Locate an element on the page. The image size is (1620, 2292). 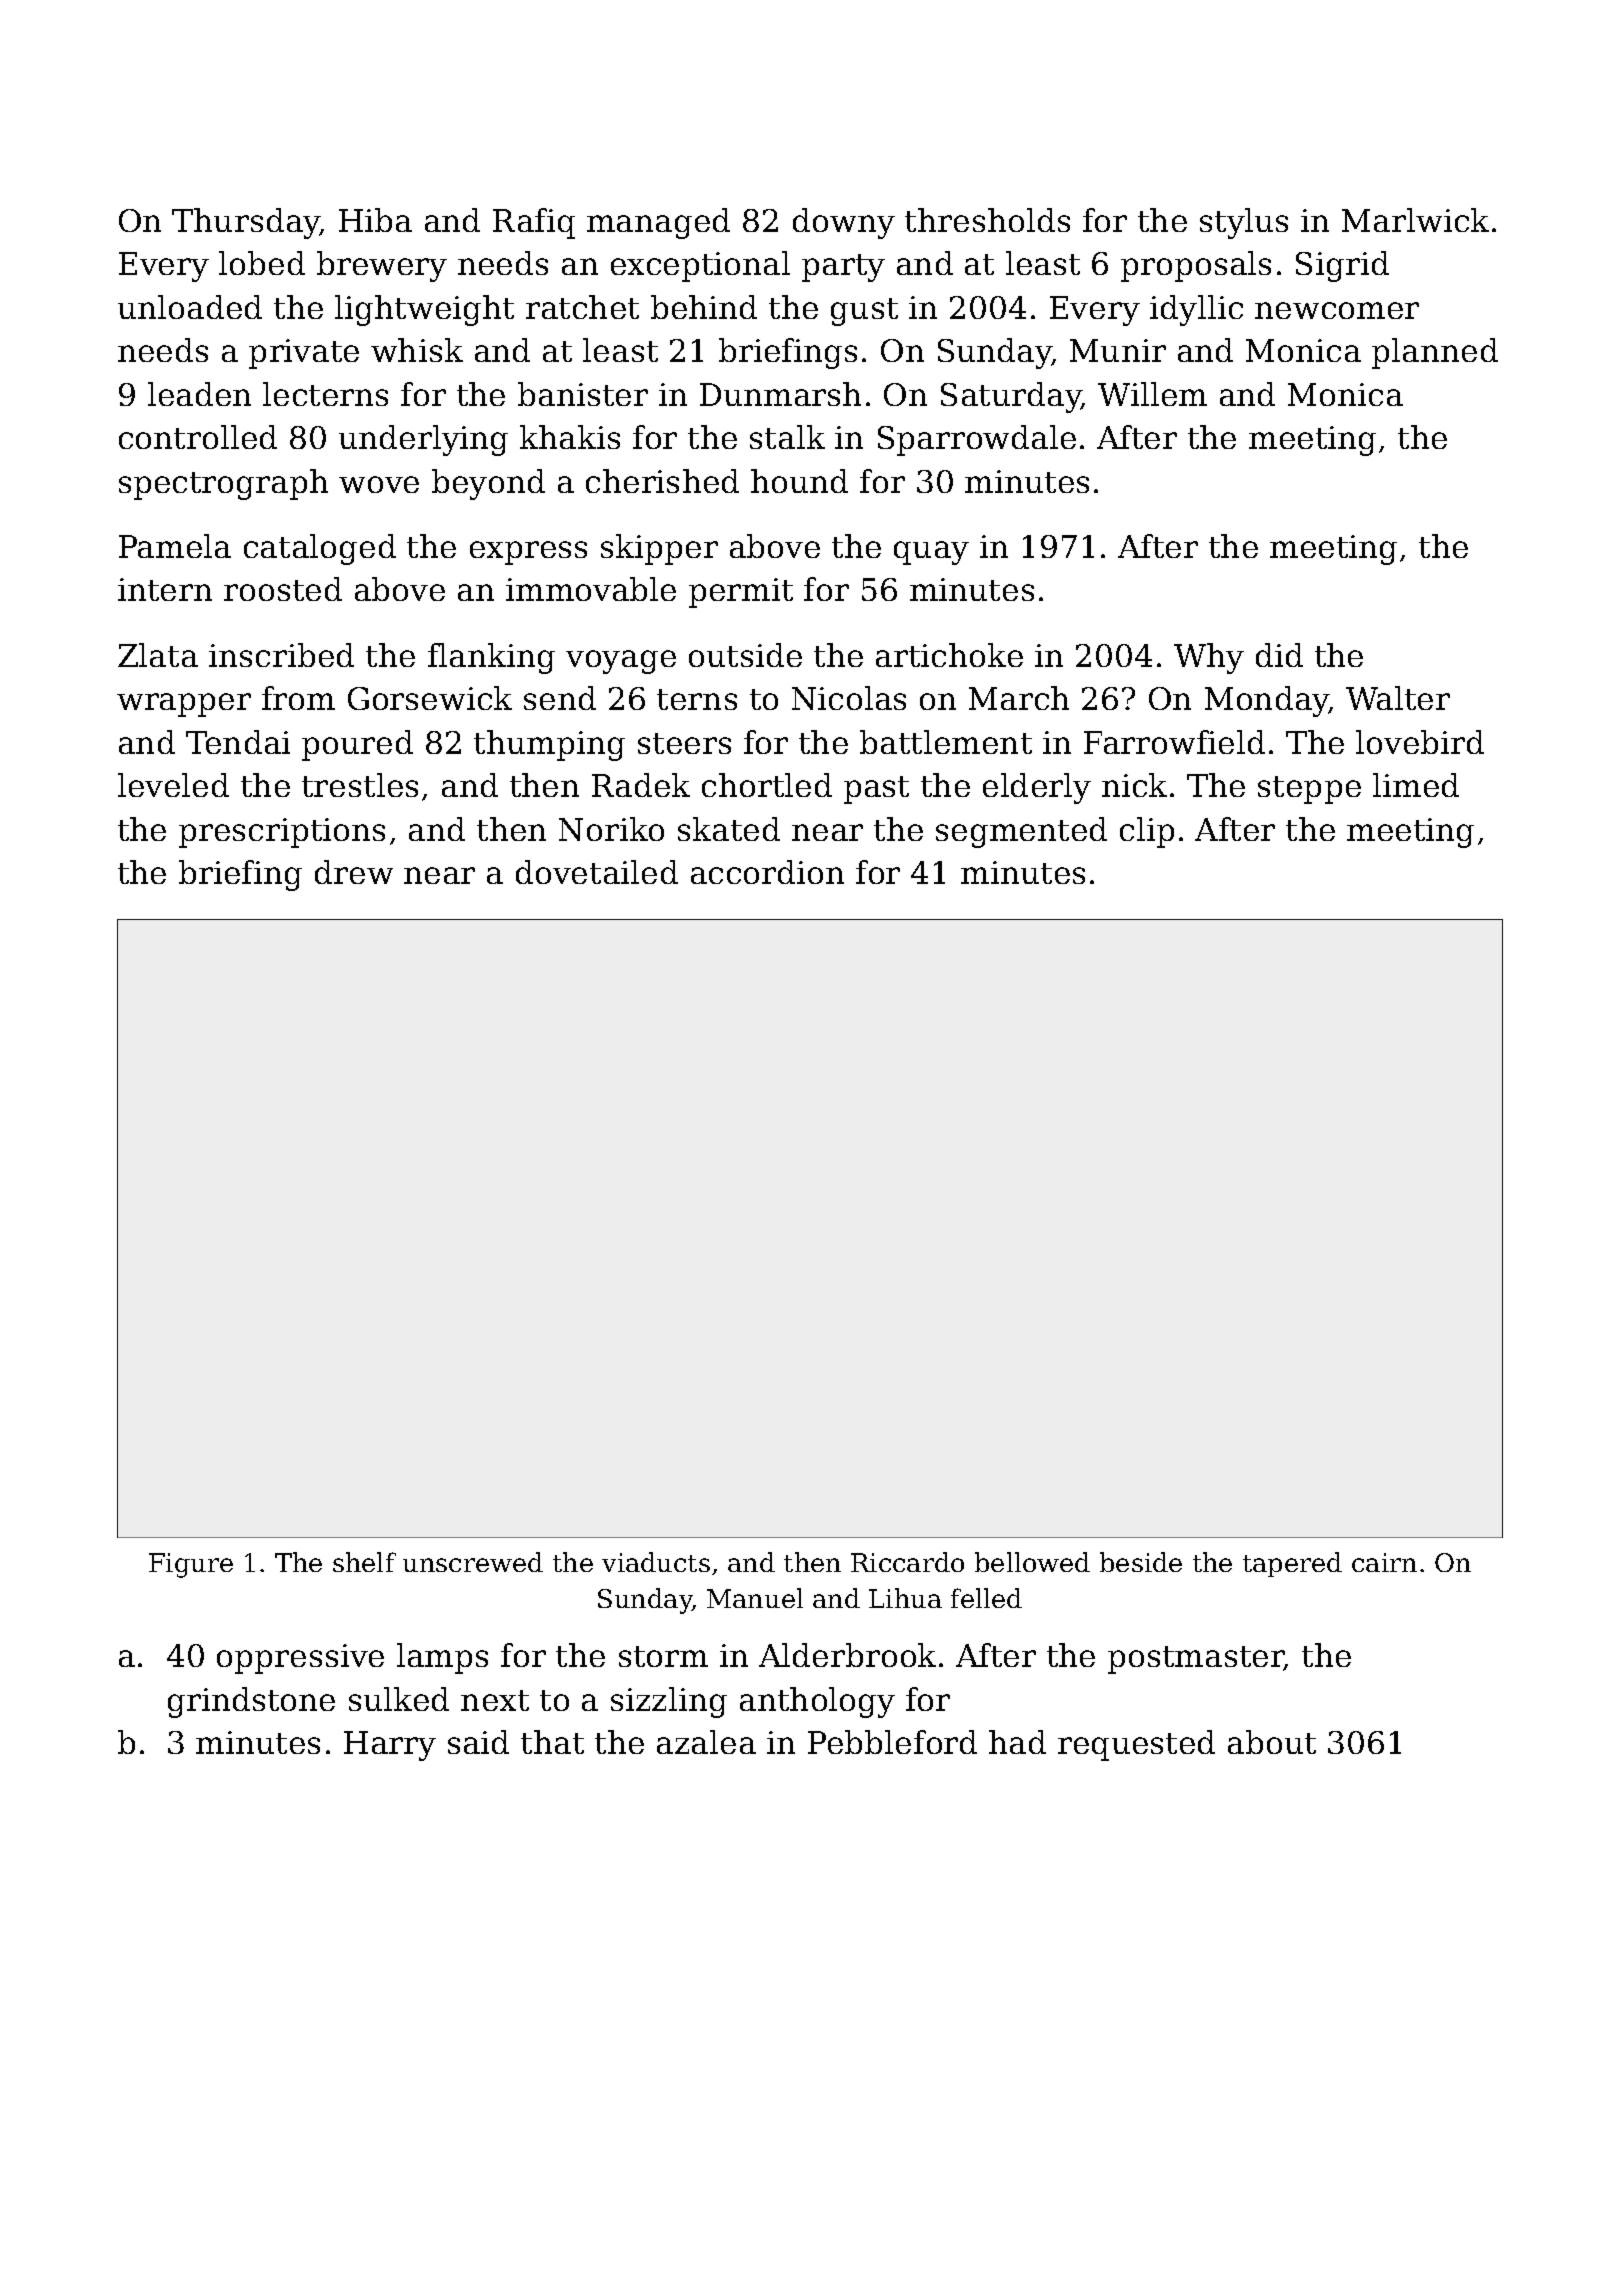
cairn is located at coordinates (1384, 1562).
